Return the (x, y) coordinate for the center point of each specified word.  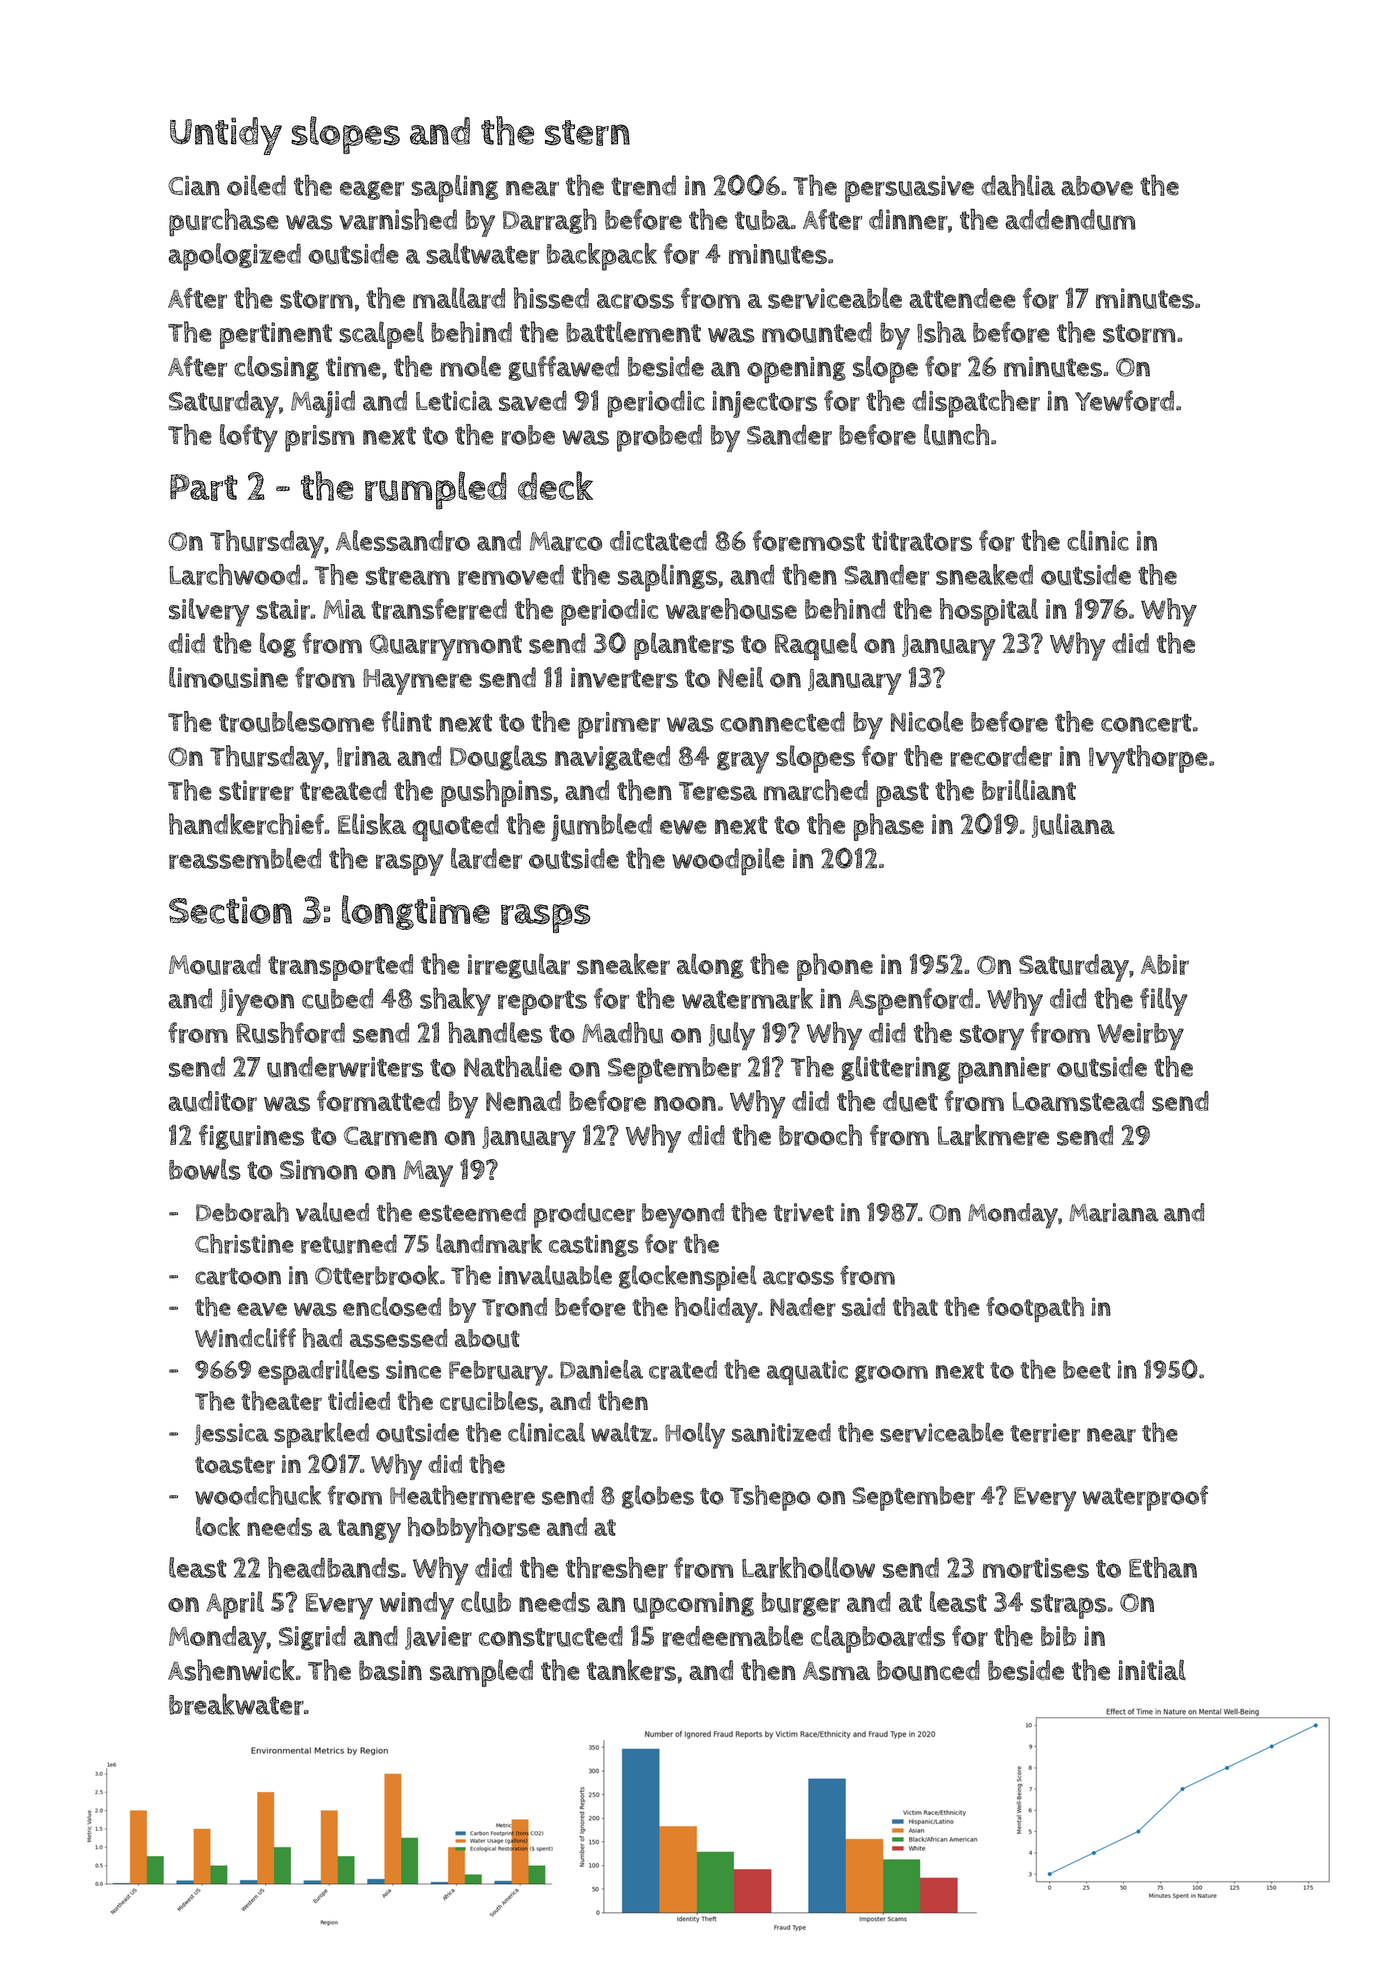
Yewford (1124, 401)
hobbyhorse (473, 1530)
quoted (455, 828)
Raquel (816, 646)
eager (372, 190)
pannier (1004, 1070)
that (915, 1307)
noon (685, 1103)
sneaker (623, 964)
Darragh (550, 221)
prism (320, 438)
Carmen (390, 1136)
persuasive (909, 189)
